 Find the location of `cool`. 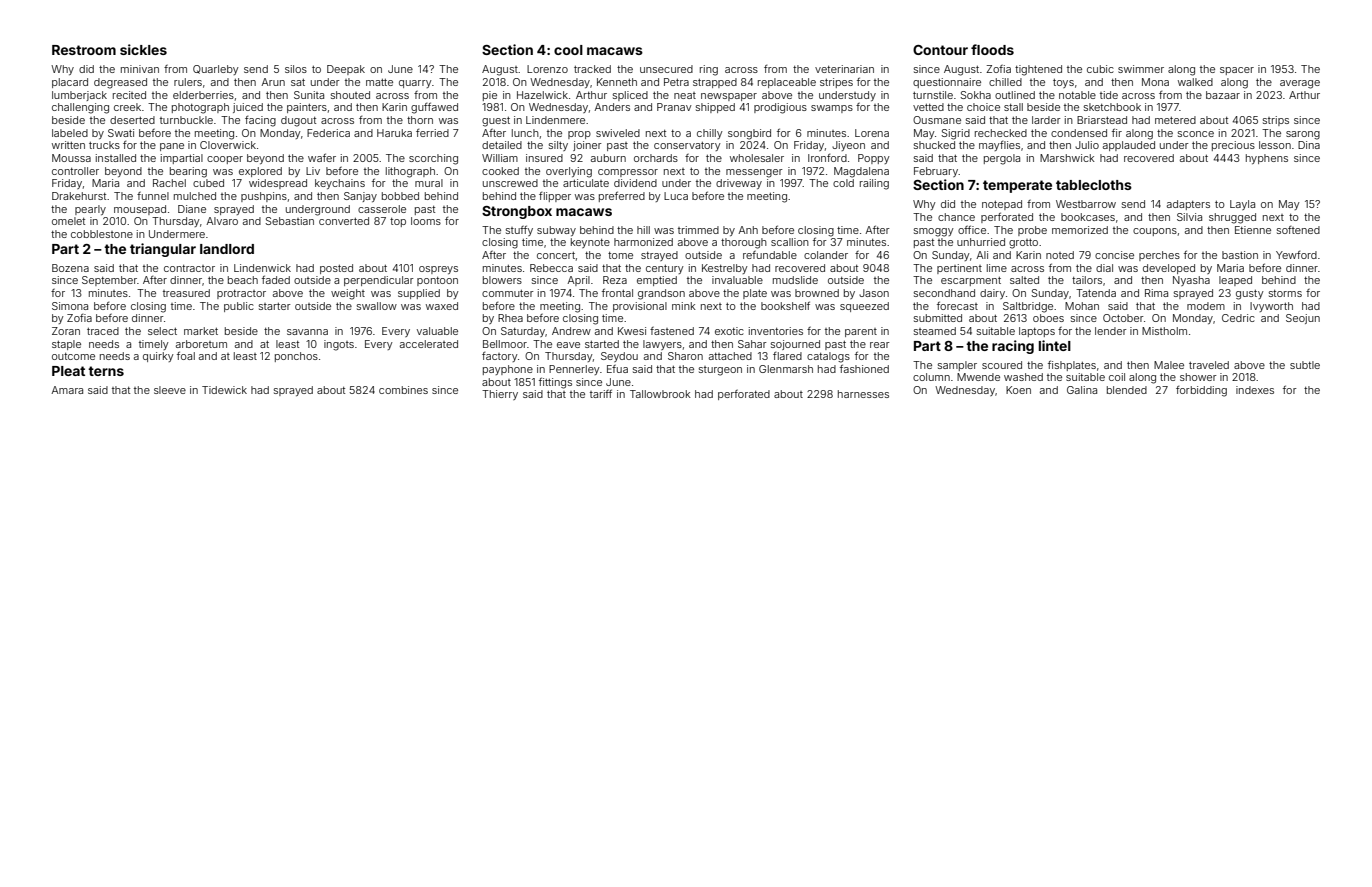

cool is located at coordinates (568, 50).
